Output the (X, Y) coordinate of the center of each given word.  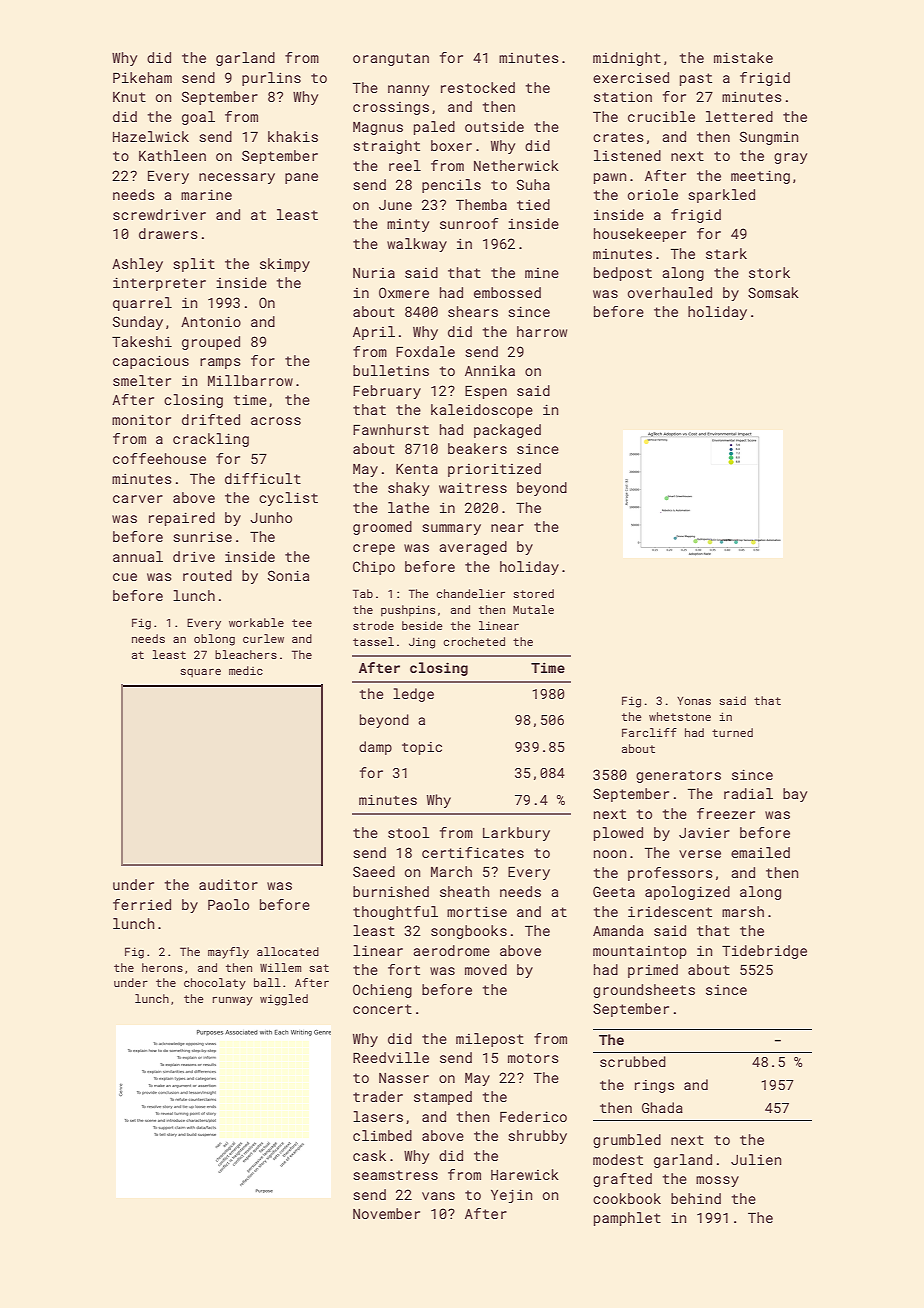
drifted (211, 419)
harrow (542, 331)
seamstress (395, 1175)
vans (438, 1196)
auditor (228, 884)
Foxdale (425, 351)
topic (422, 748)
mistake (743, 57)
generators (678, 776)
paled (434, 128)
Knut (129, 97)
